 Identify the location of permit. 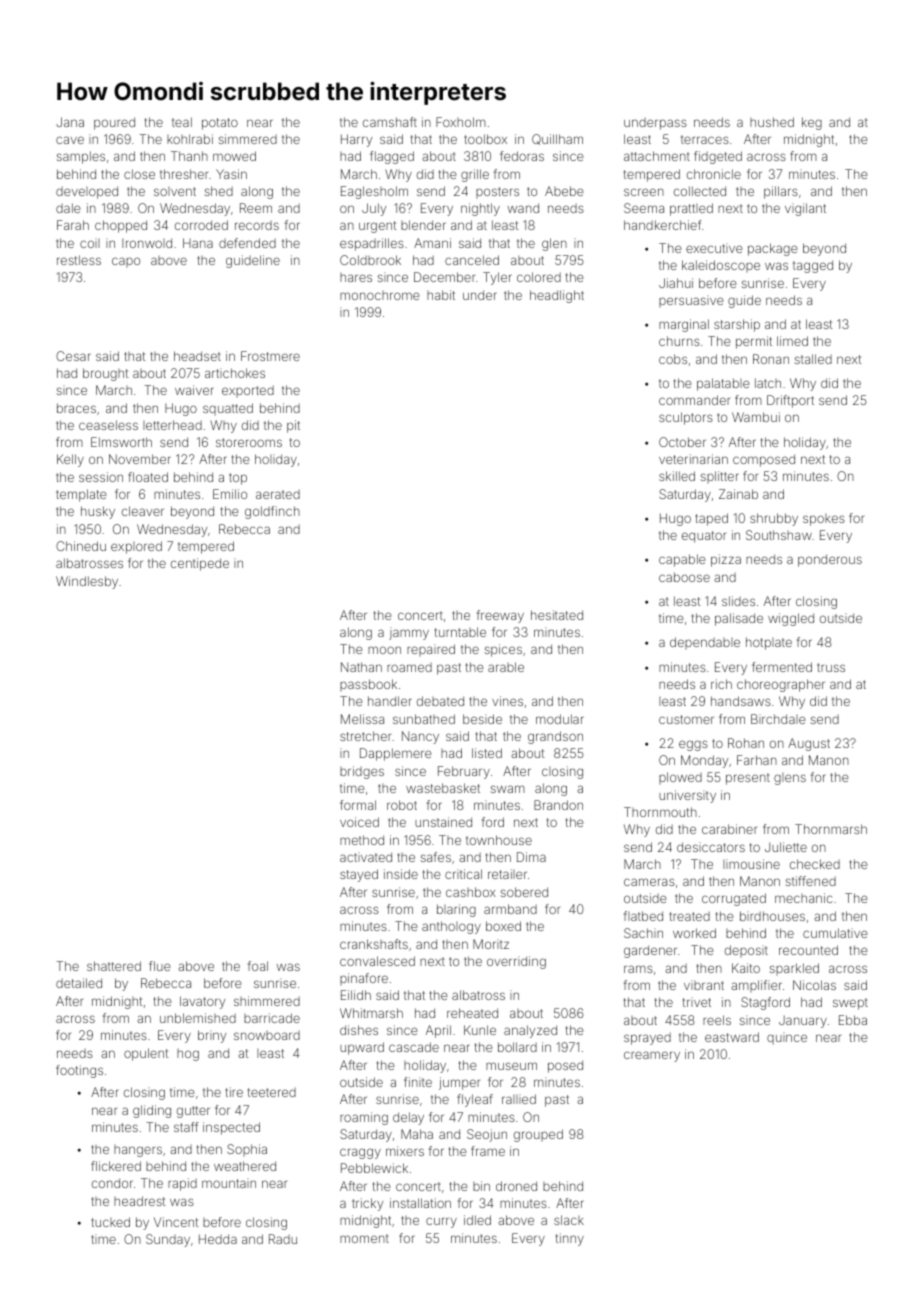
(754, 342).
